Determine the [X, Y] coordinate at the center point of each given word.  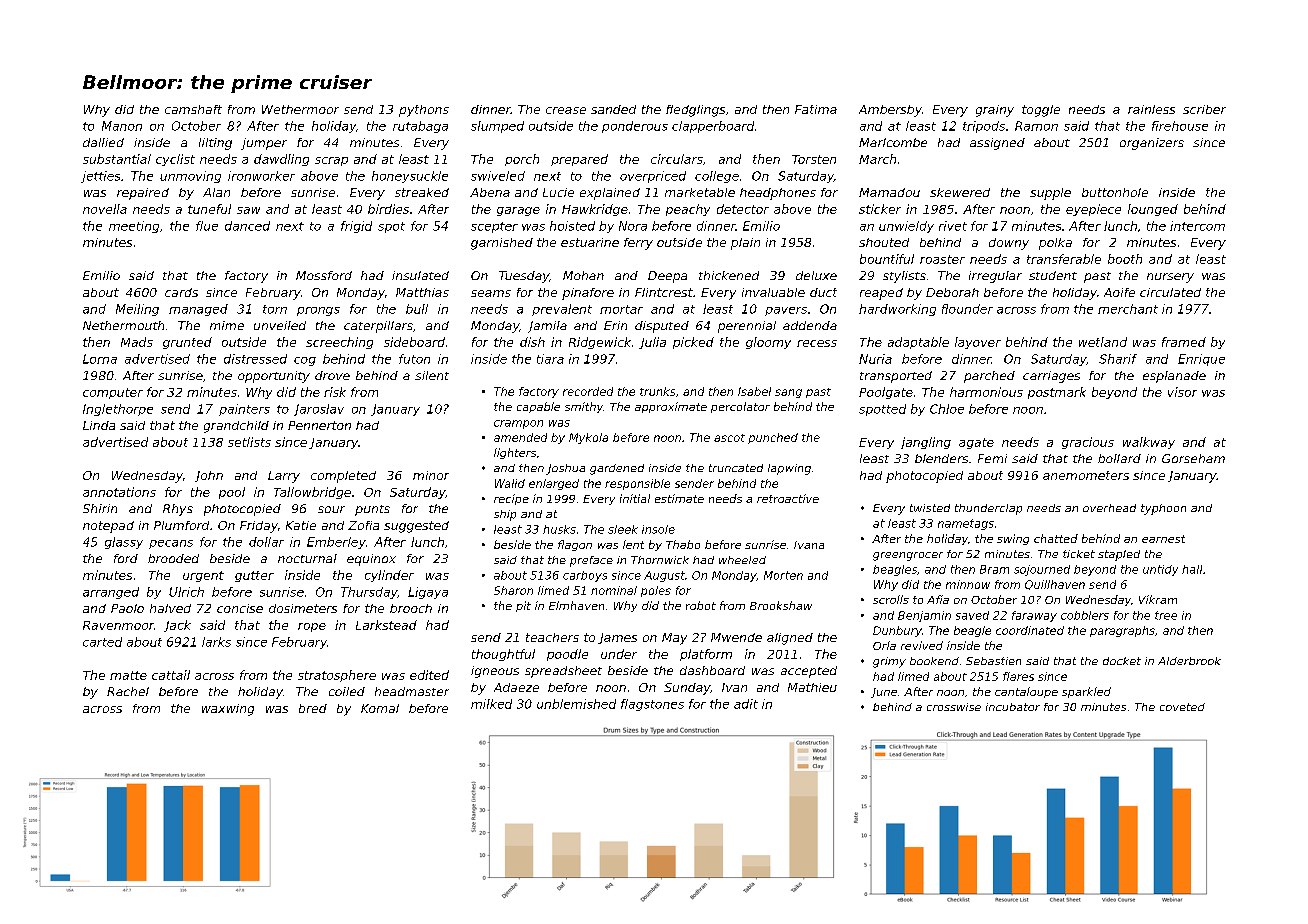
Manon [122, 126]
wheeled [742, 560]
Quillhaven [1055, 585]
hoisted [572, 226]
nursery [1170, 278]
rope [312, 627]
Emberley [336, 543]
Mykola [588, 438]
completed [343, 477]
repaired [143, 194]
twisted [930, 508]
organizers [1152, 144]
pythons [424, 111]
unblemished [576, 704]
